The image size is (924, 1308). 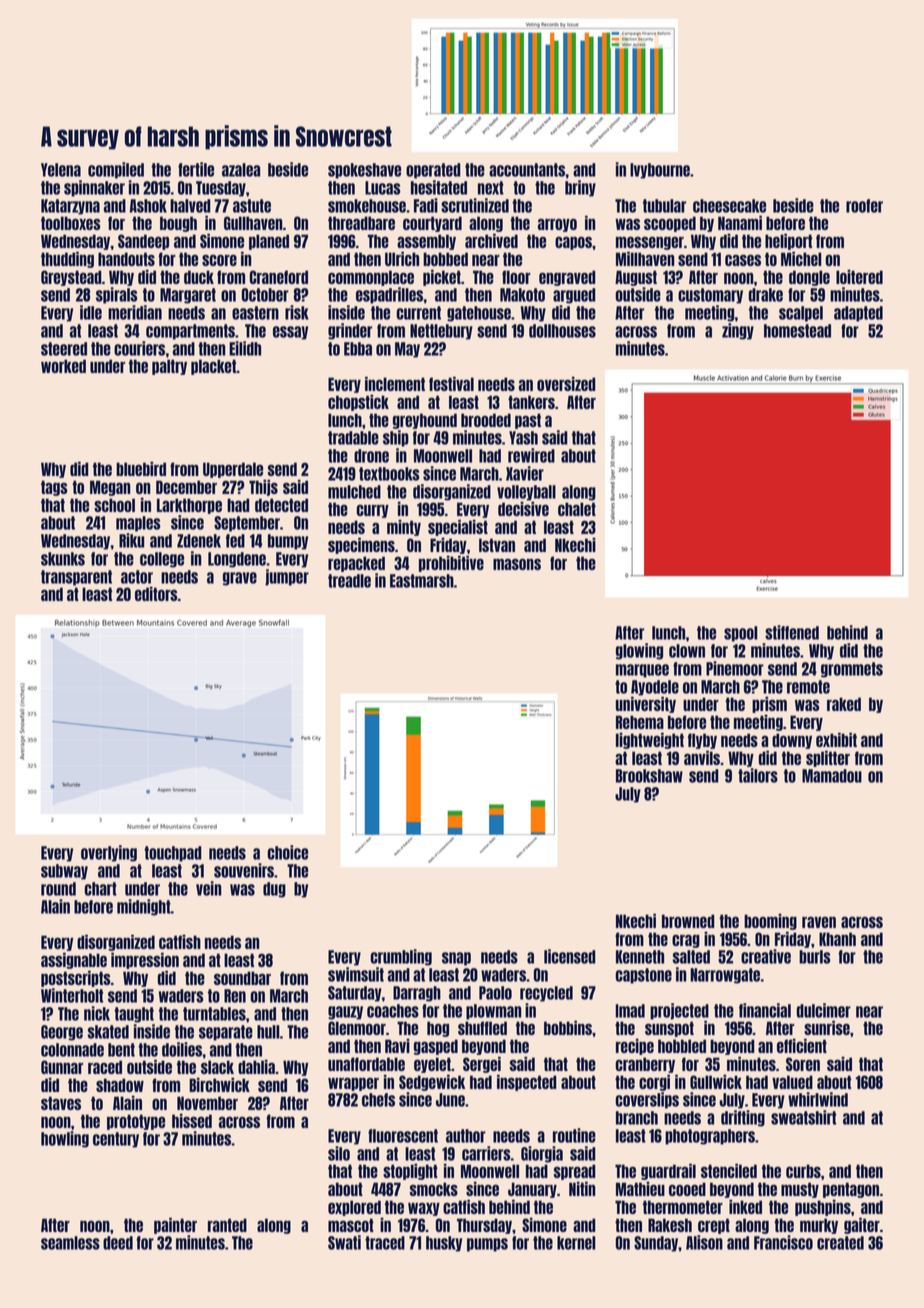 What do you see at coordinates (660, 171) in the screenshot?
I see `Ivybourne` at bounding box center [660, 171].
